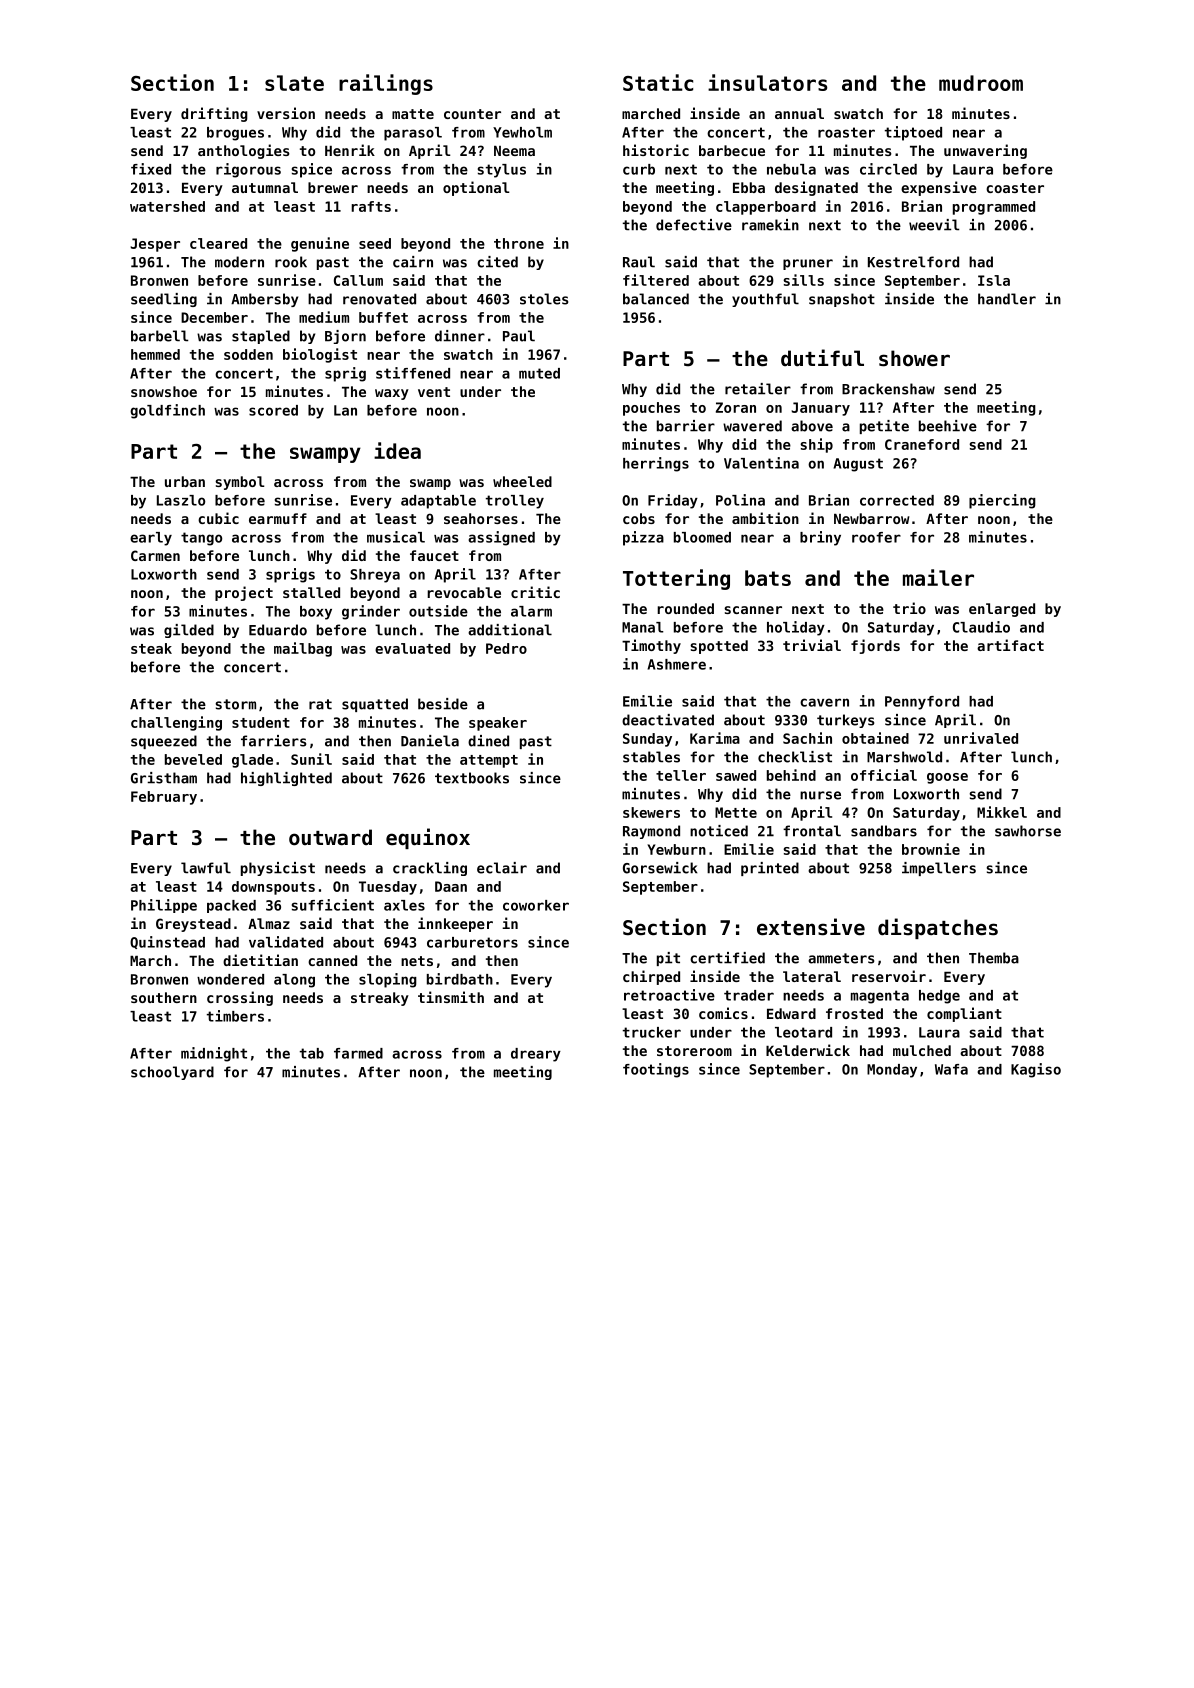 Image resolution: width=1194 pixels, height=1688 pixels. What do you see at coordinates (397, 450) in the screenshot?
I see `idea` at bounding box center [397, 450].
